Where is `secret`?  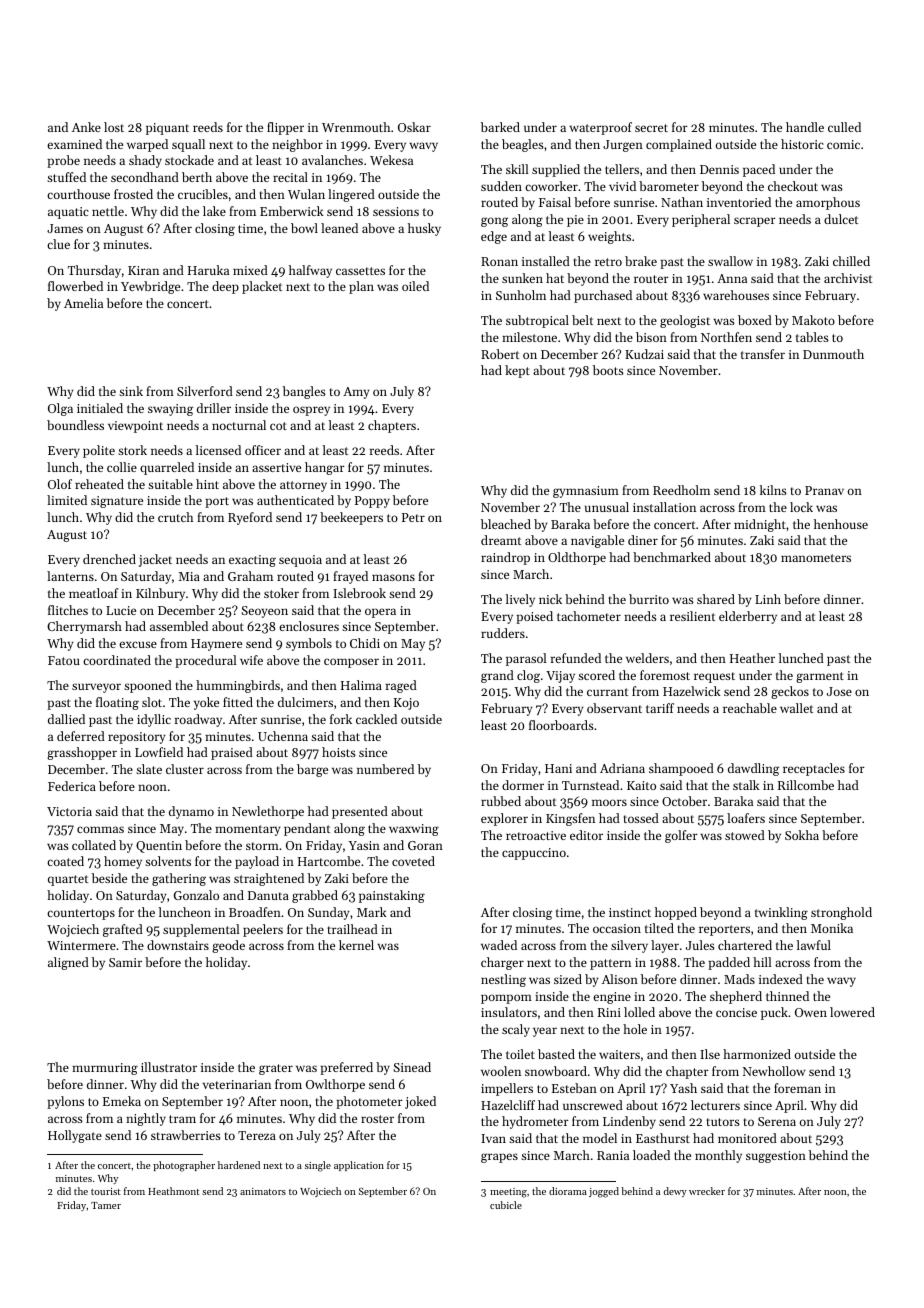 secret is located at coordinates (651, 128).
